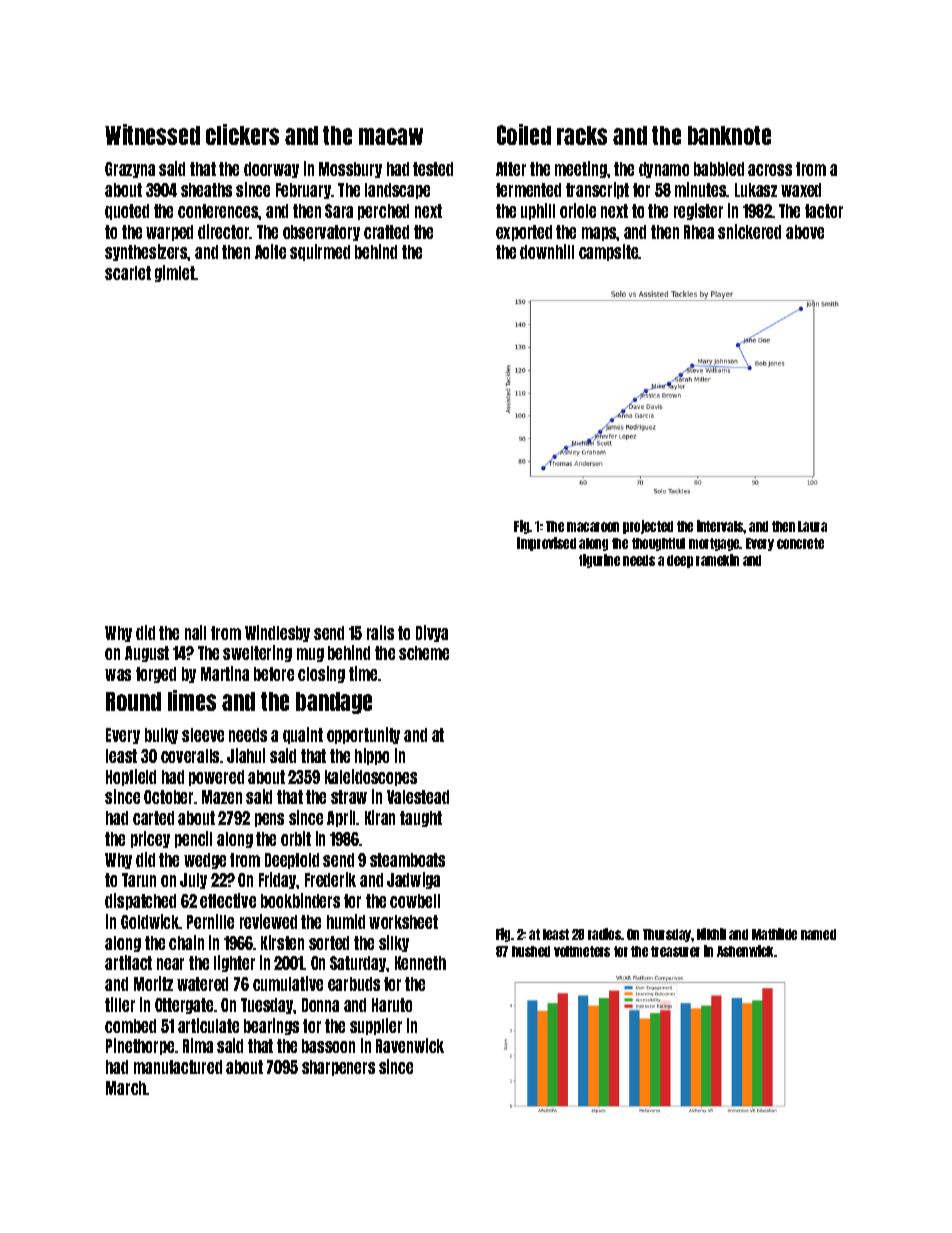  What do you see at coordinates (178, 1067) in the document?
I see `manufactured` at bounding box center [178, 1067].
